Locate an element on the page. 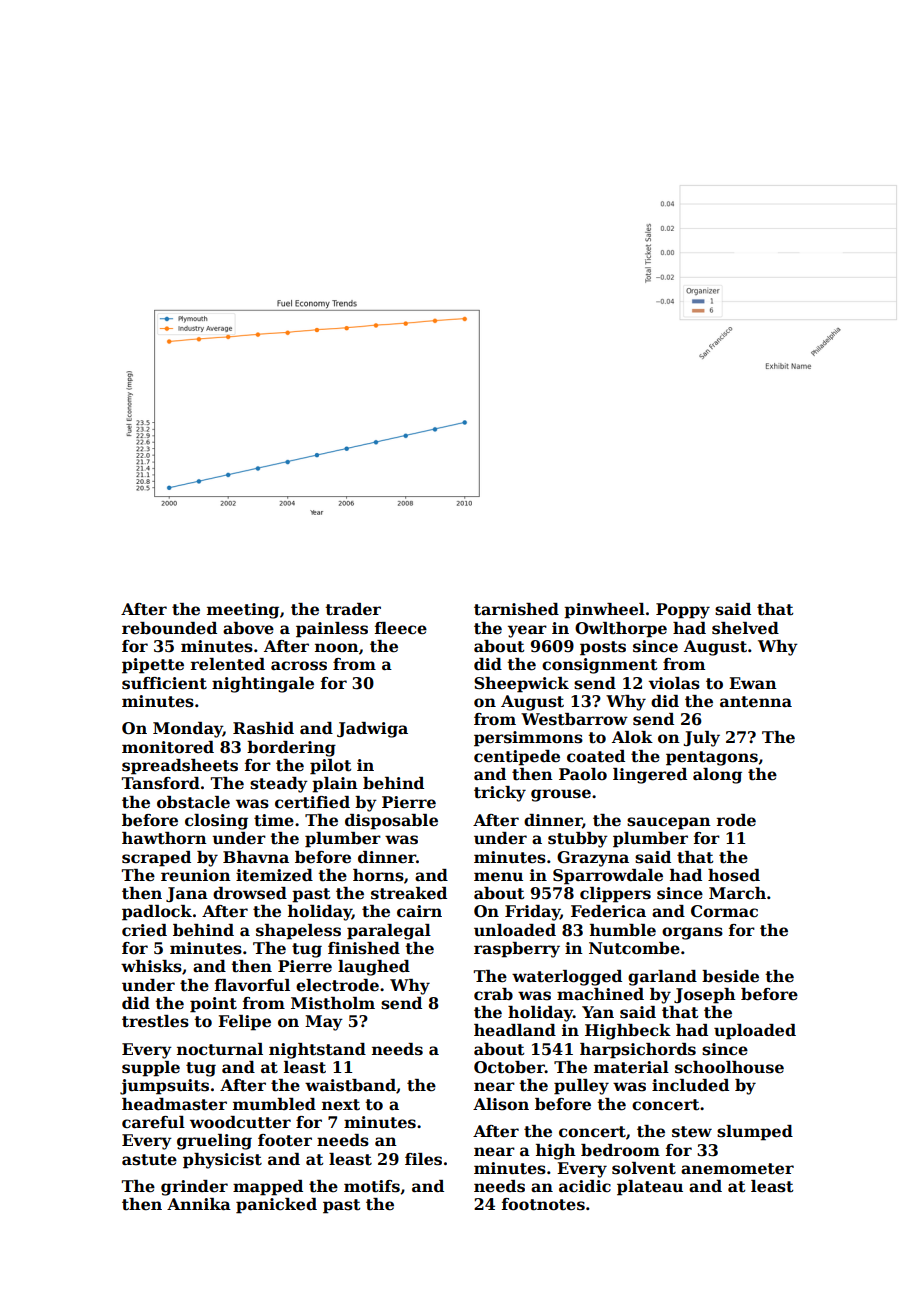 This page has height=1308, width=924. careful is located at coordinates (153, 1122).
